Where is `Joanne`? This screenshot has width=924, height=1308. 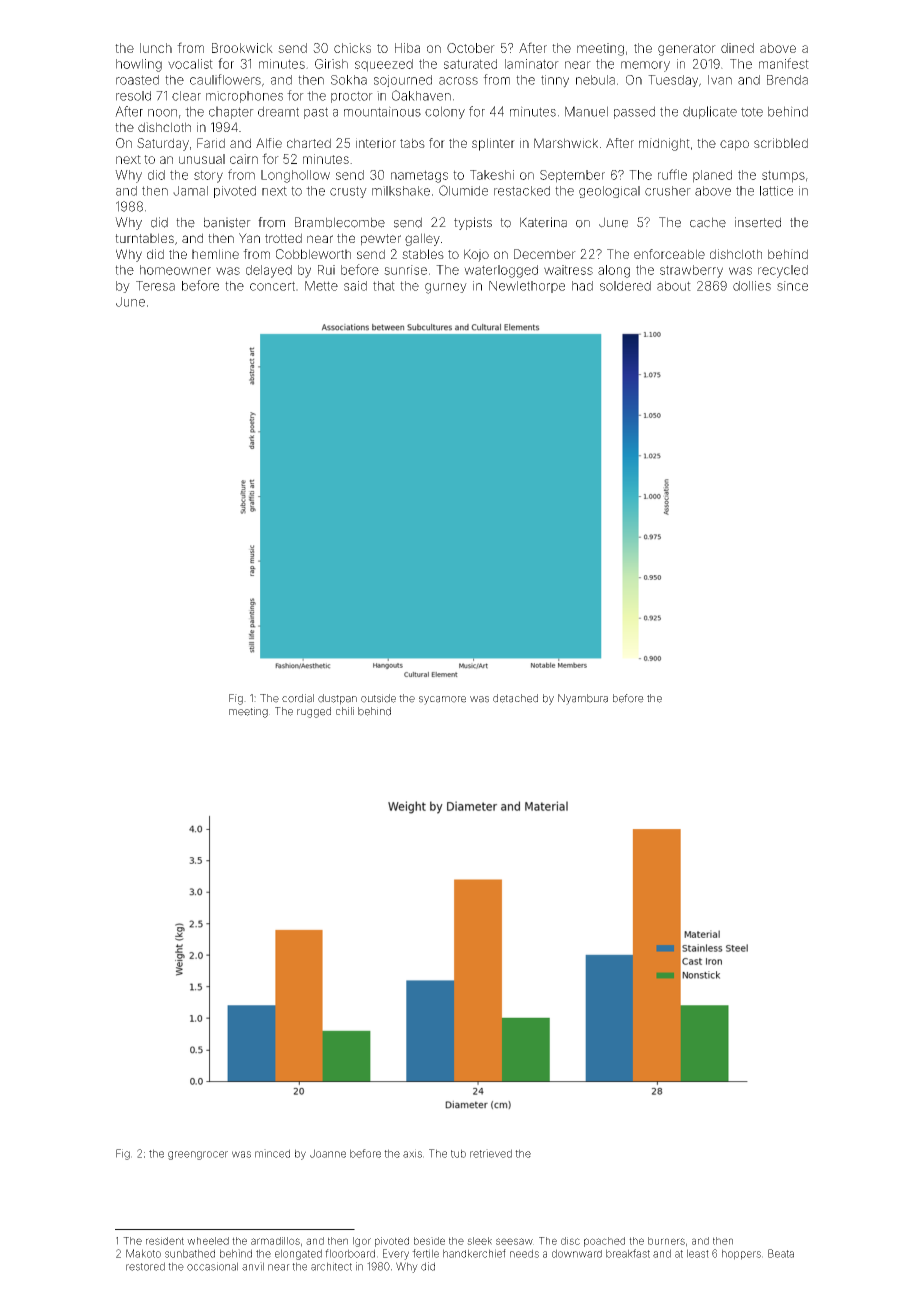 Joanne is located at coordinates (328, 1153).
